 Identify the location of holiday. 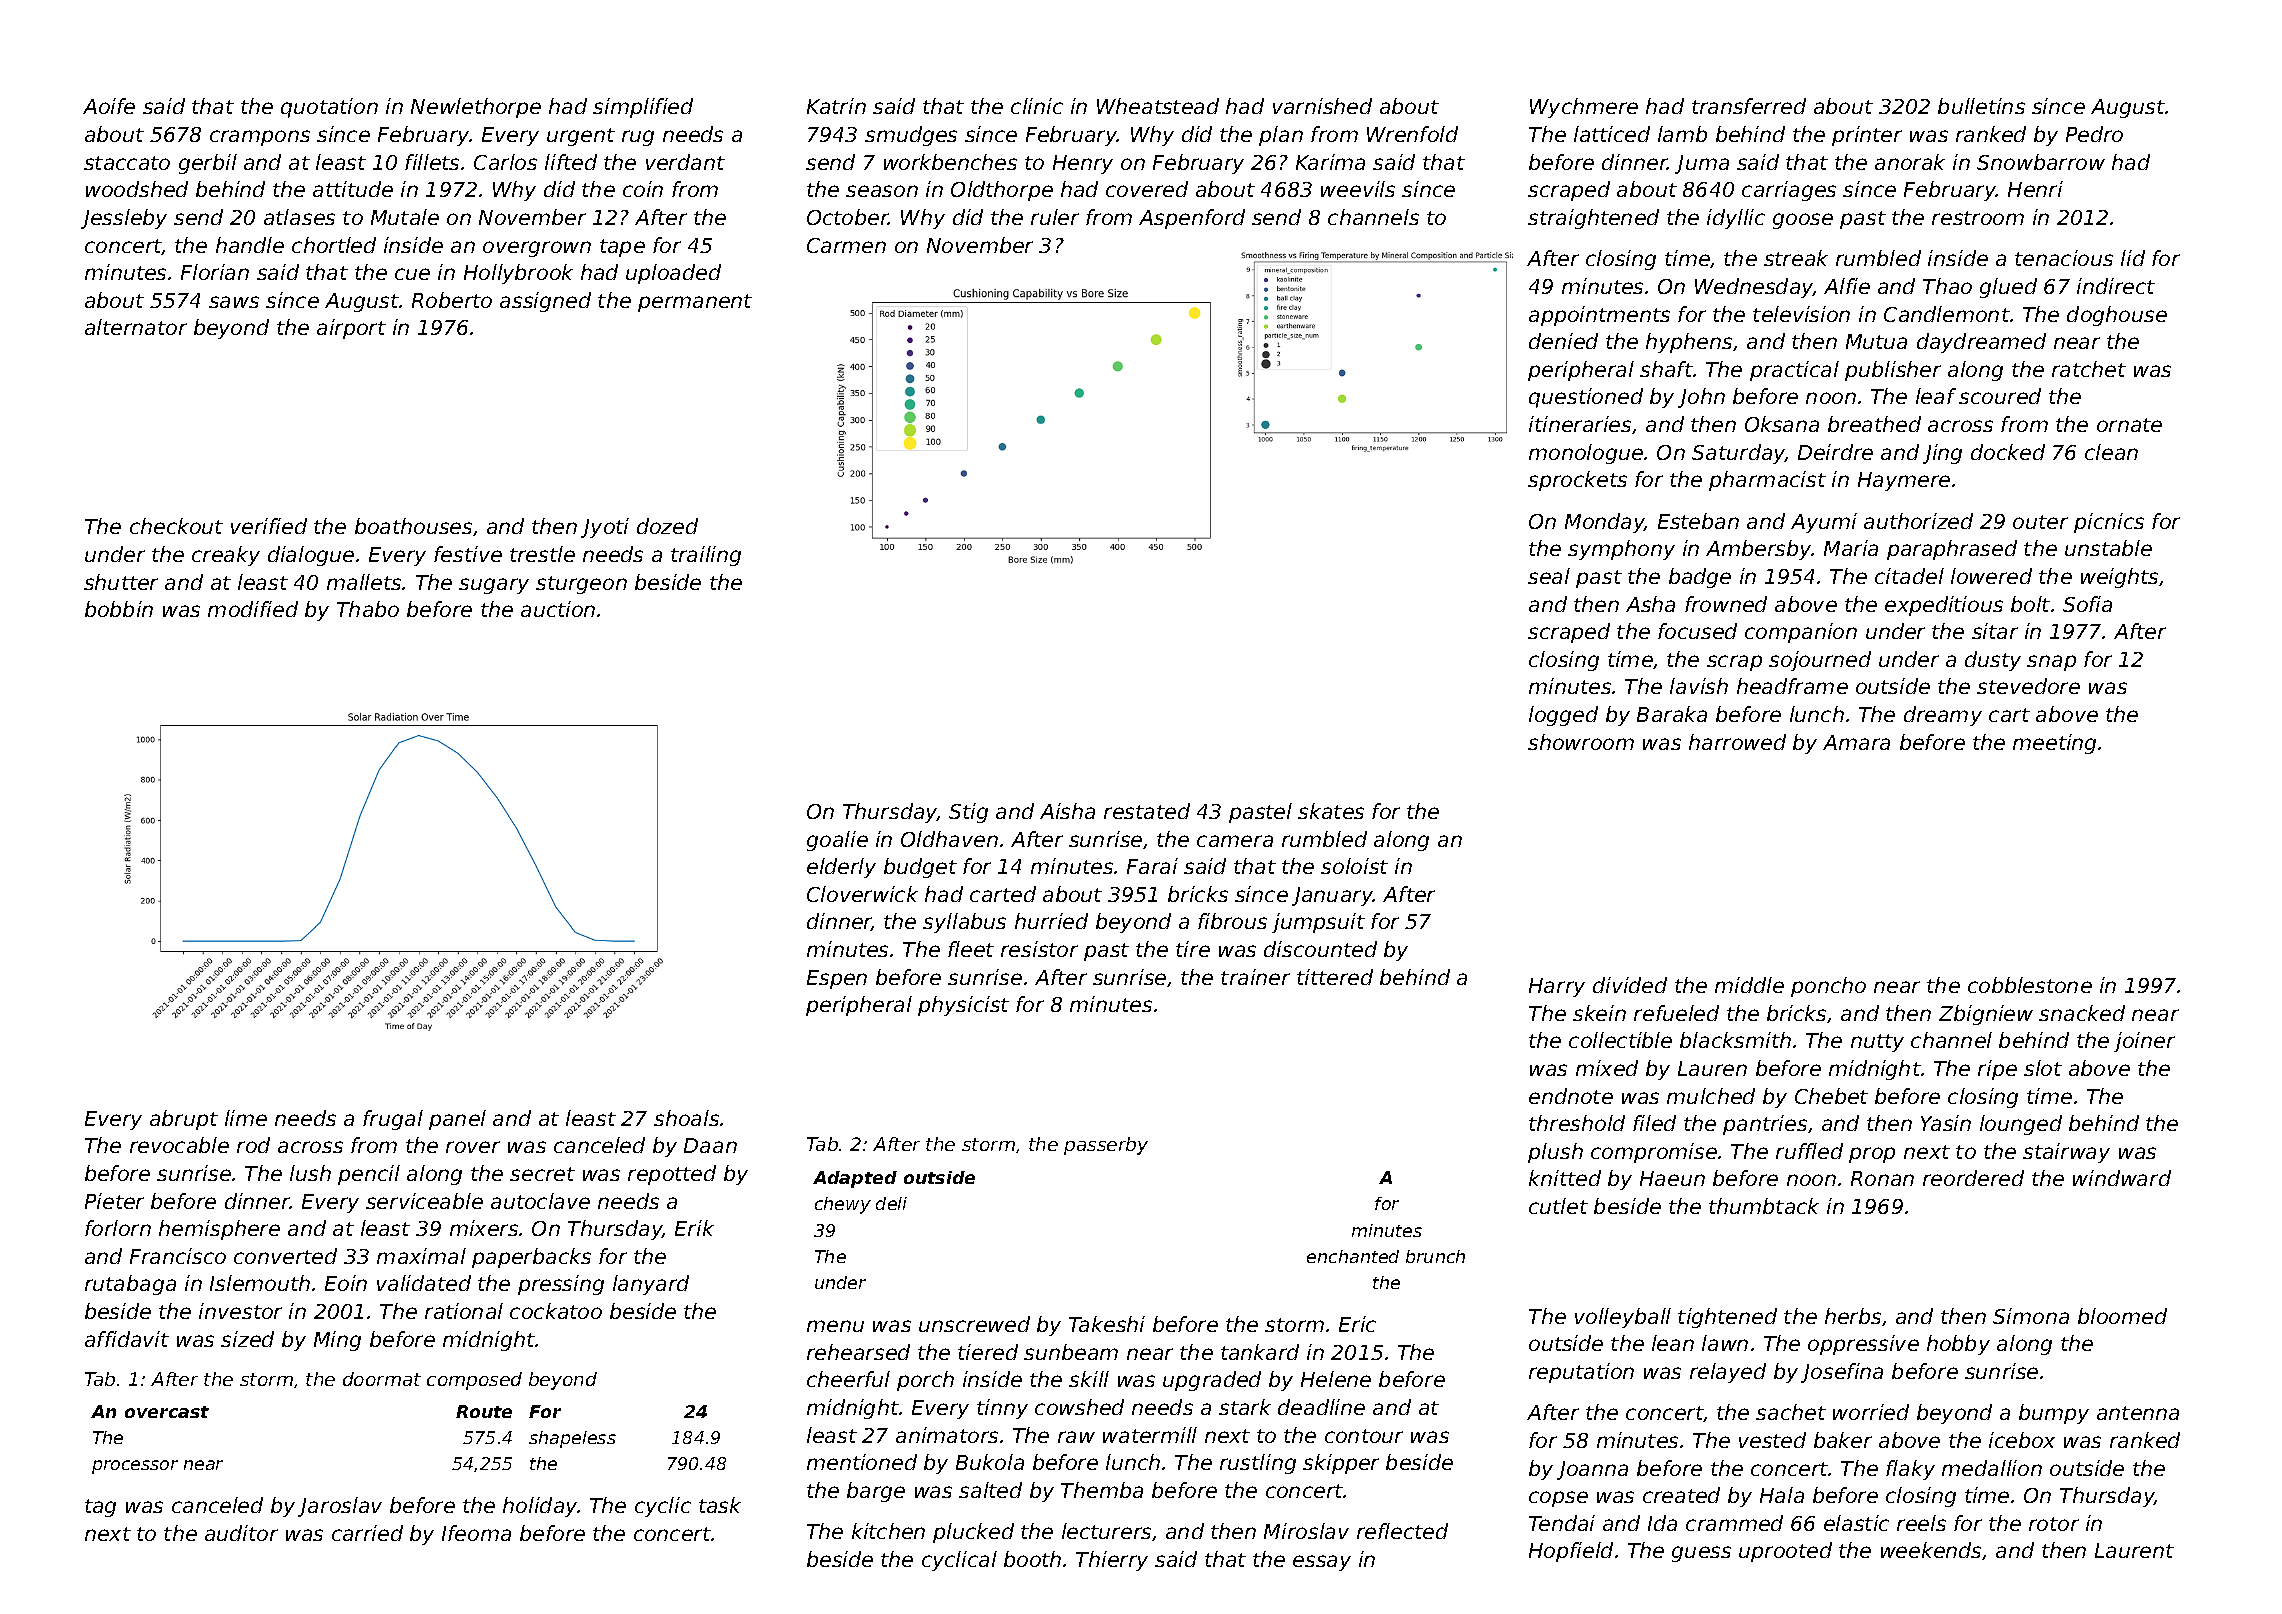
(540, 1507).
